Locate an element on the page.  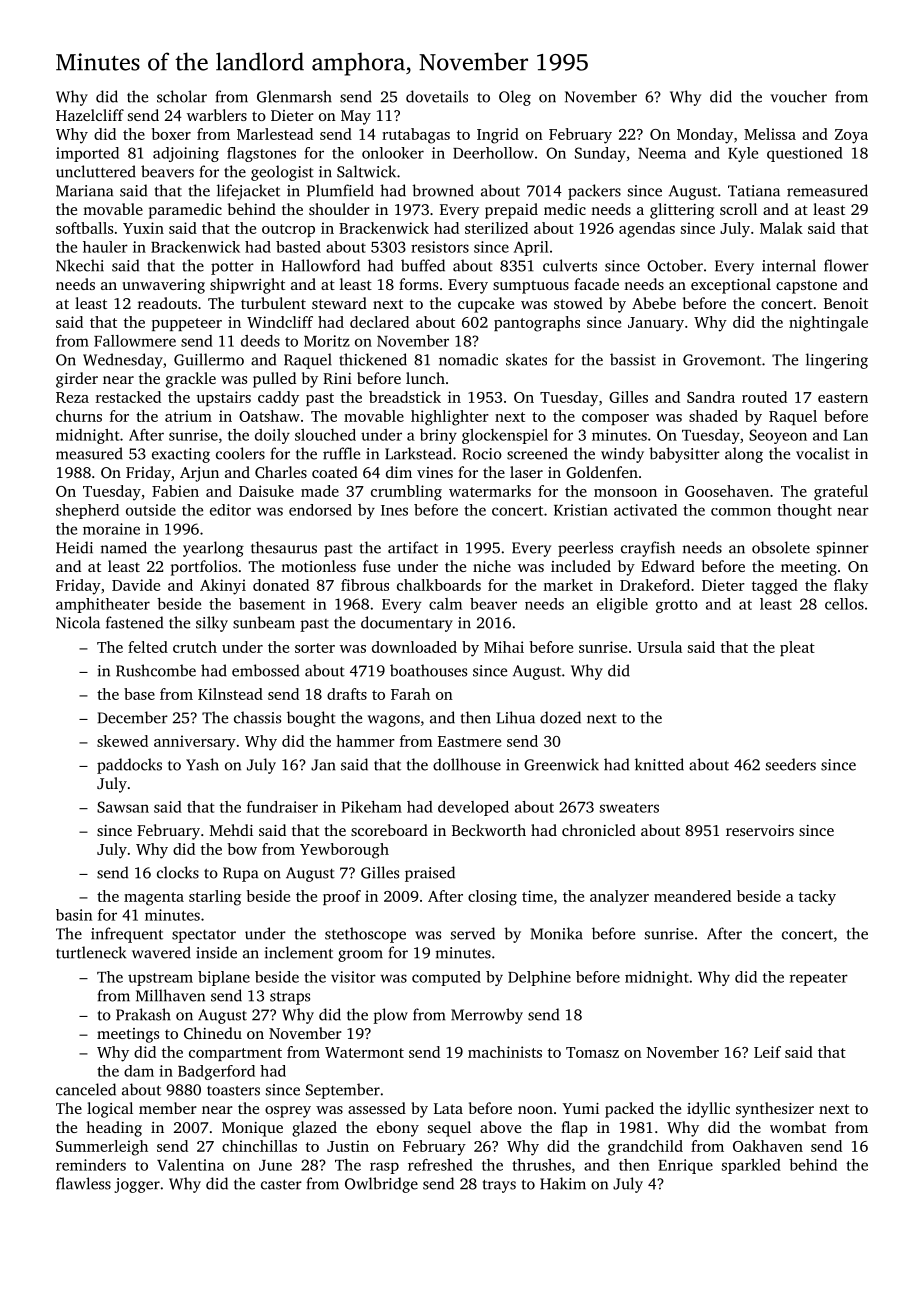
grateful is located at coordinates (841, 493).
